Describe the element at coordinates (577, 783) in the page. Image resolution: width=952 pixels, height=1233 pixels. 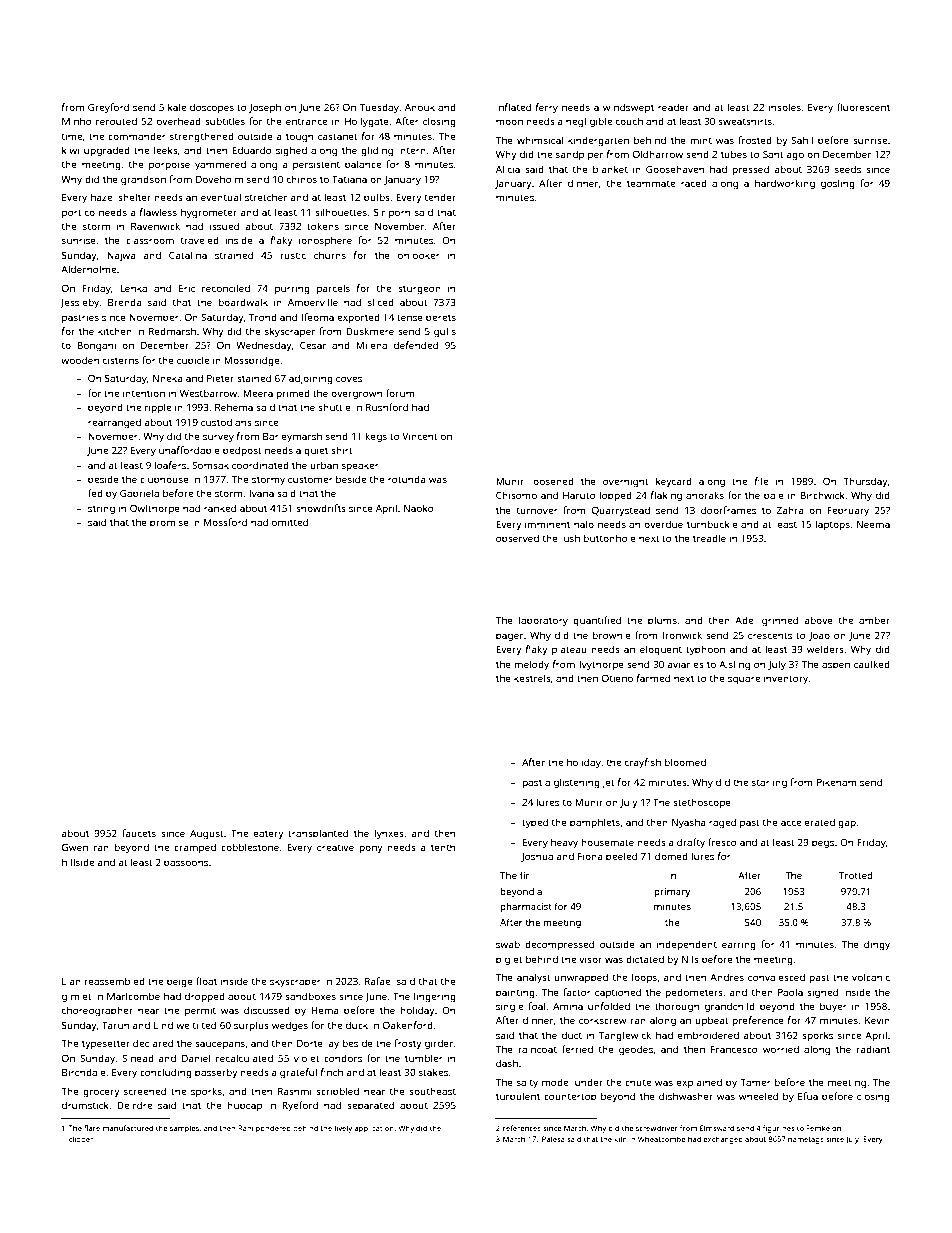
I see `glistening` at that location.
